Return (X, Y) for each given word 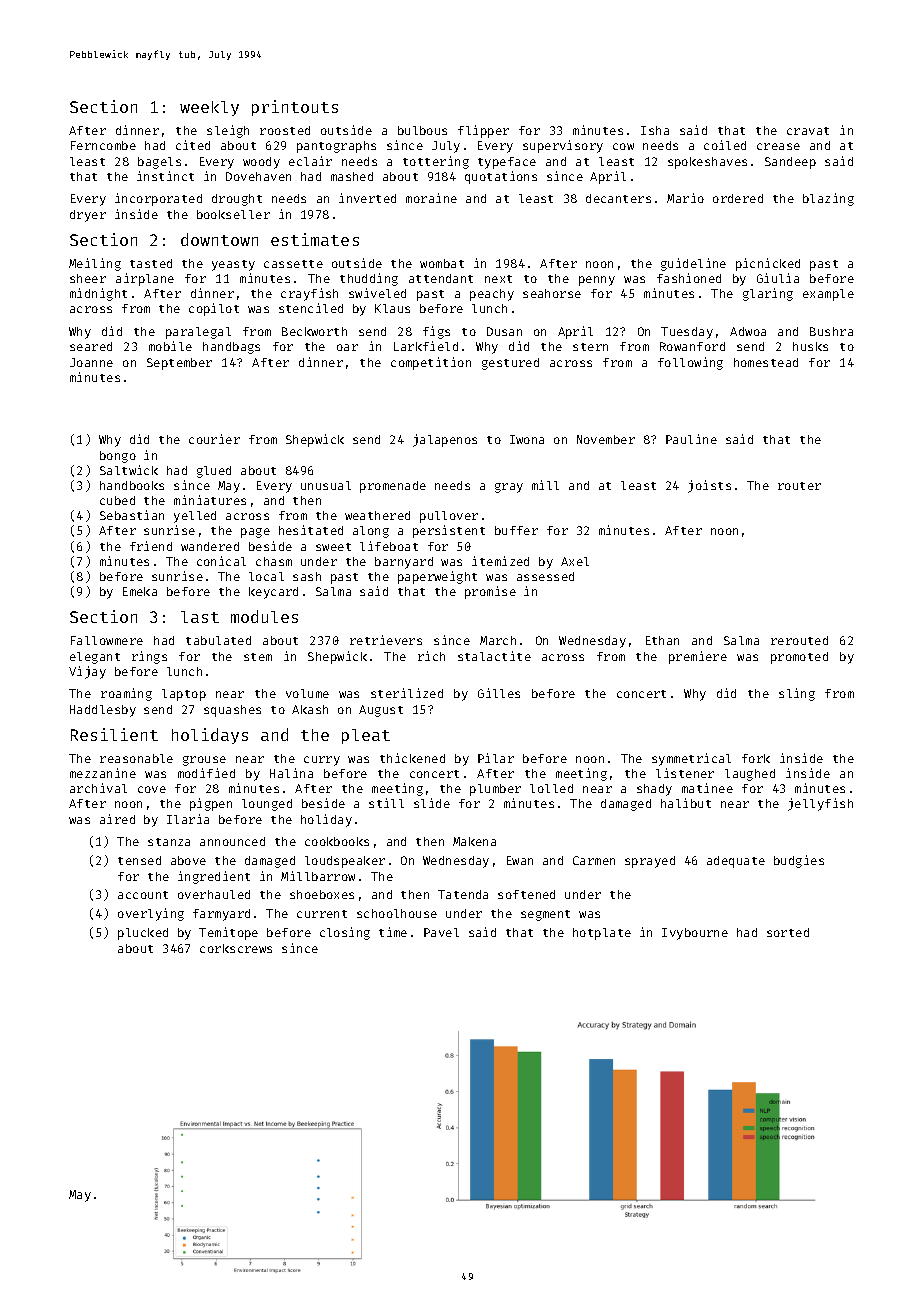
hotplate (602, 934)
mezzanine (103, 773)
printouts (295, 108)
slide (432, 803)
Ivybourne (695, 934)
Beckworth (314, 331)
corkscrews (236, 948)
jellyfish (820, 804)
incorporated (158, 199)
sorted (788, 932)
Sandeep (790, 163)
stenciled (311, 308)
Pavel (441, 932)
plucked (143, 934)
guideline (693, 264)
